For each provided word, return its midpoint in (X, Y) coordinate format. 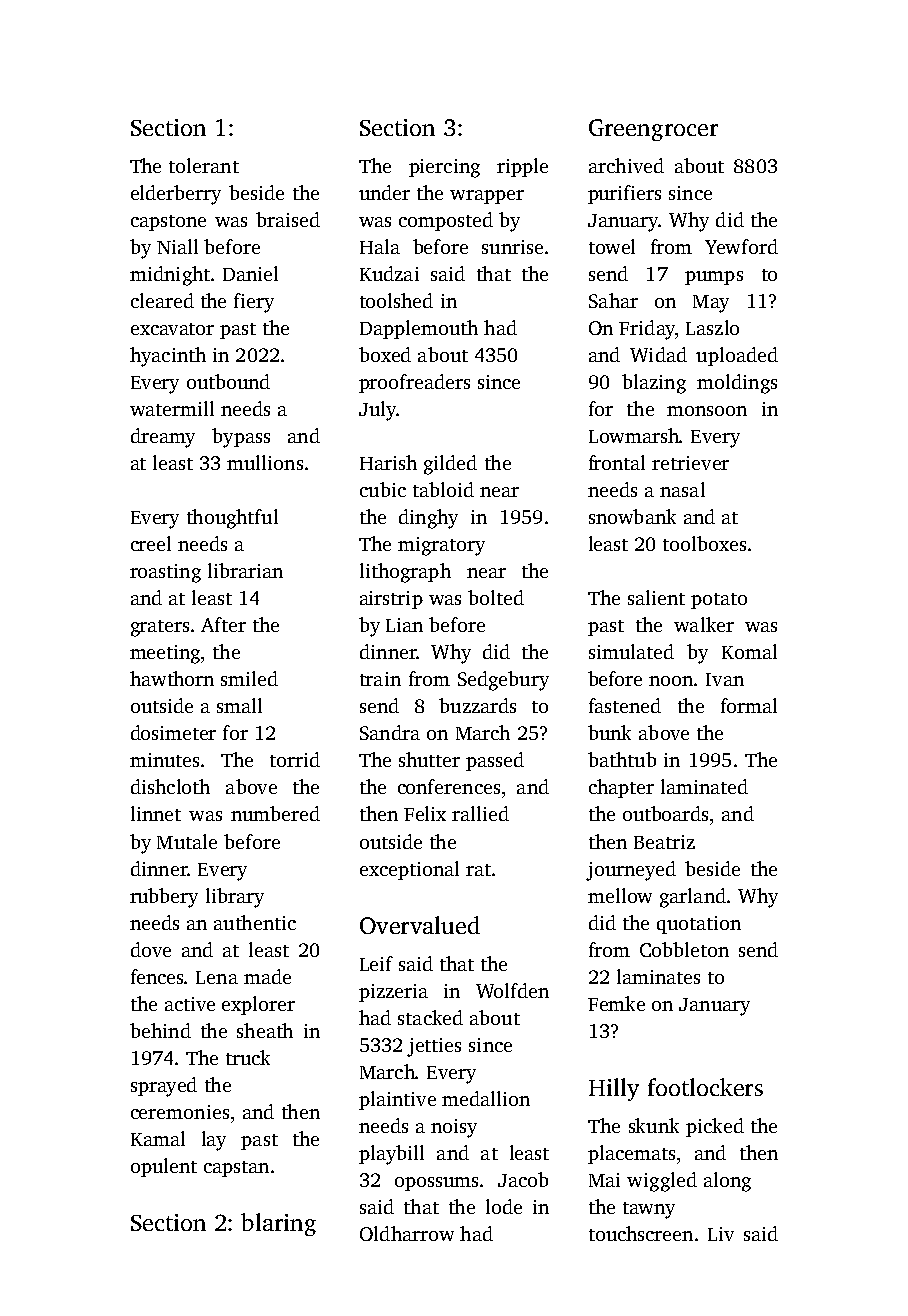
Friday (647, 330)
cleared (162, 300)
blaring (278, 1224)
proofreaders (414, 383)
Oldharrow (407, 1233)
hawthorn (172, 678)
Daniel (250, 273)
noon (671, 681)
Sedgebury (503, 681)
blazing (654, 384)
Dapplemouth (419, 329)
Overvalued (420, 925)
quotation (699, 925)
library (235, 898)
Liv (721, 1234)
